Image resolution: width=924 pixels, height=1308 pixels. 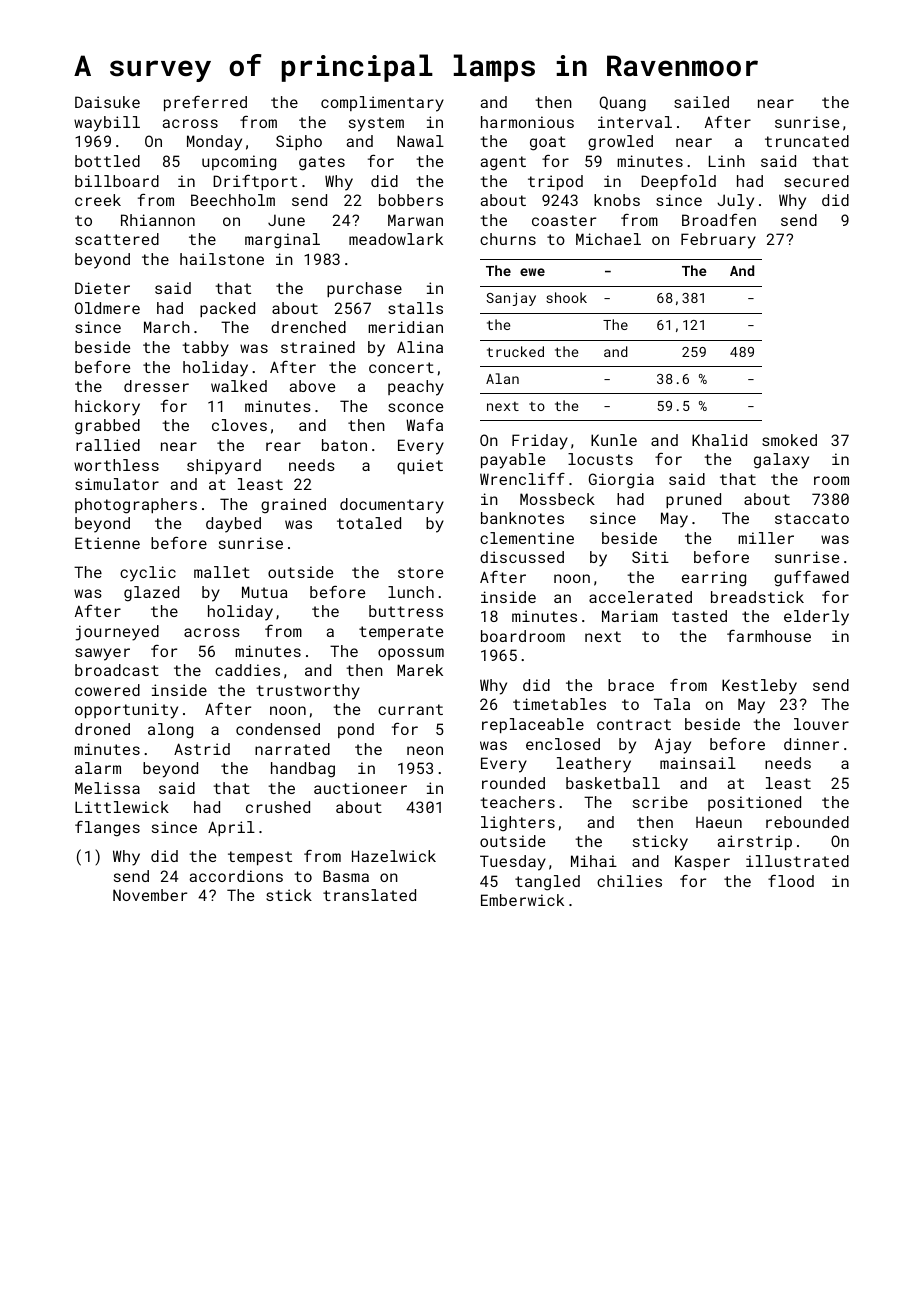 I want to click on flood, so click(x=791, y=881).
